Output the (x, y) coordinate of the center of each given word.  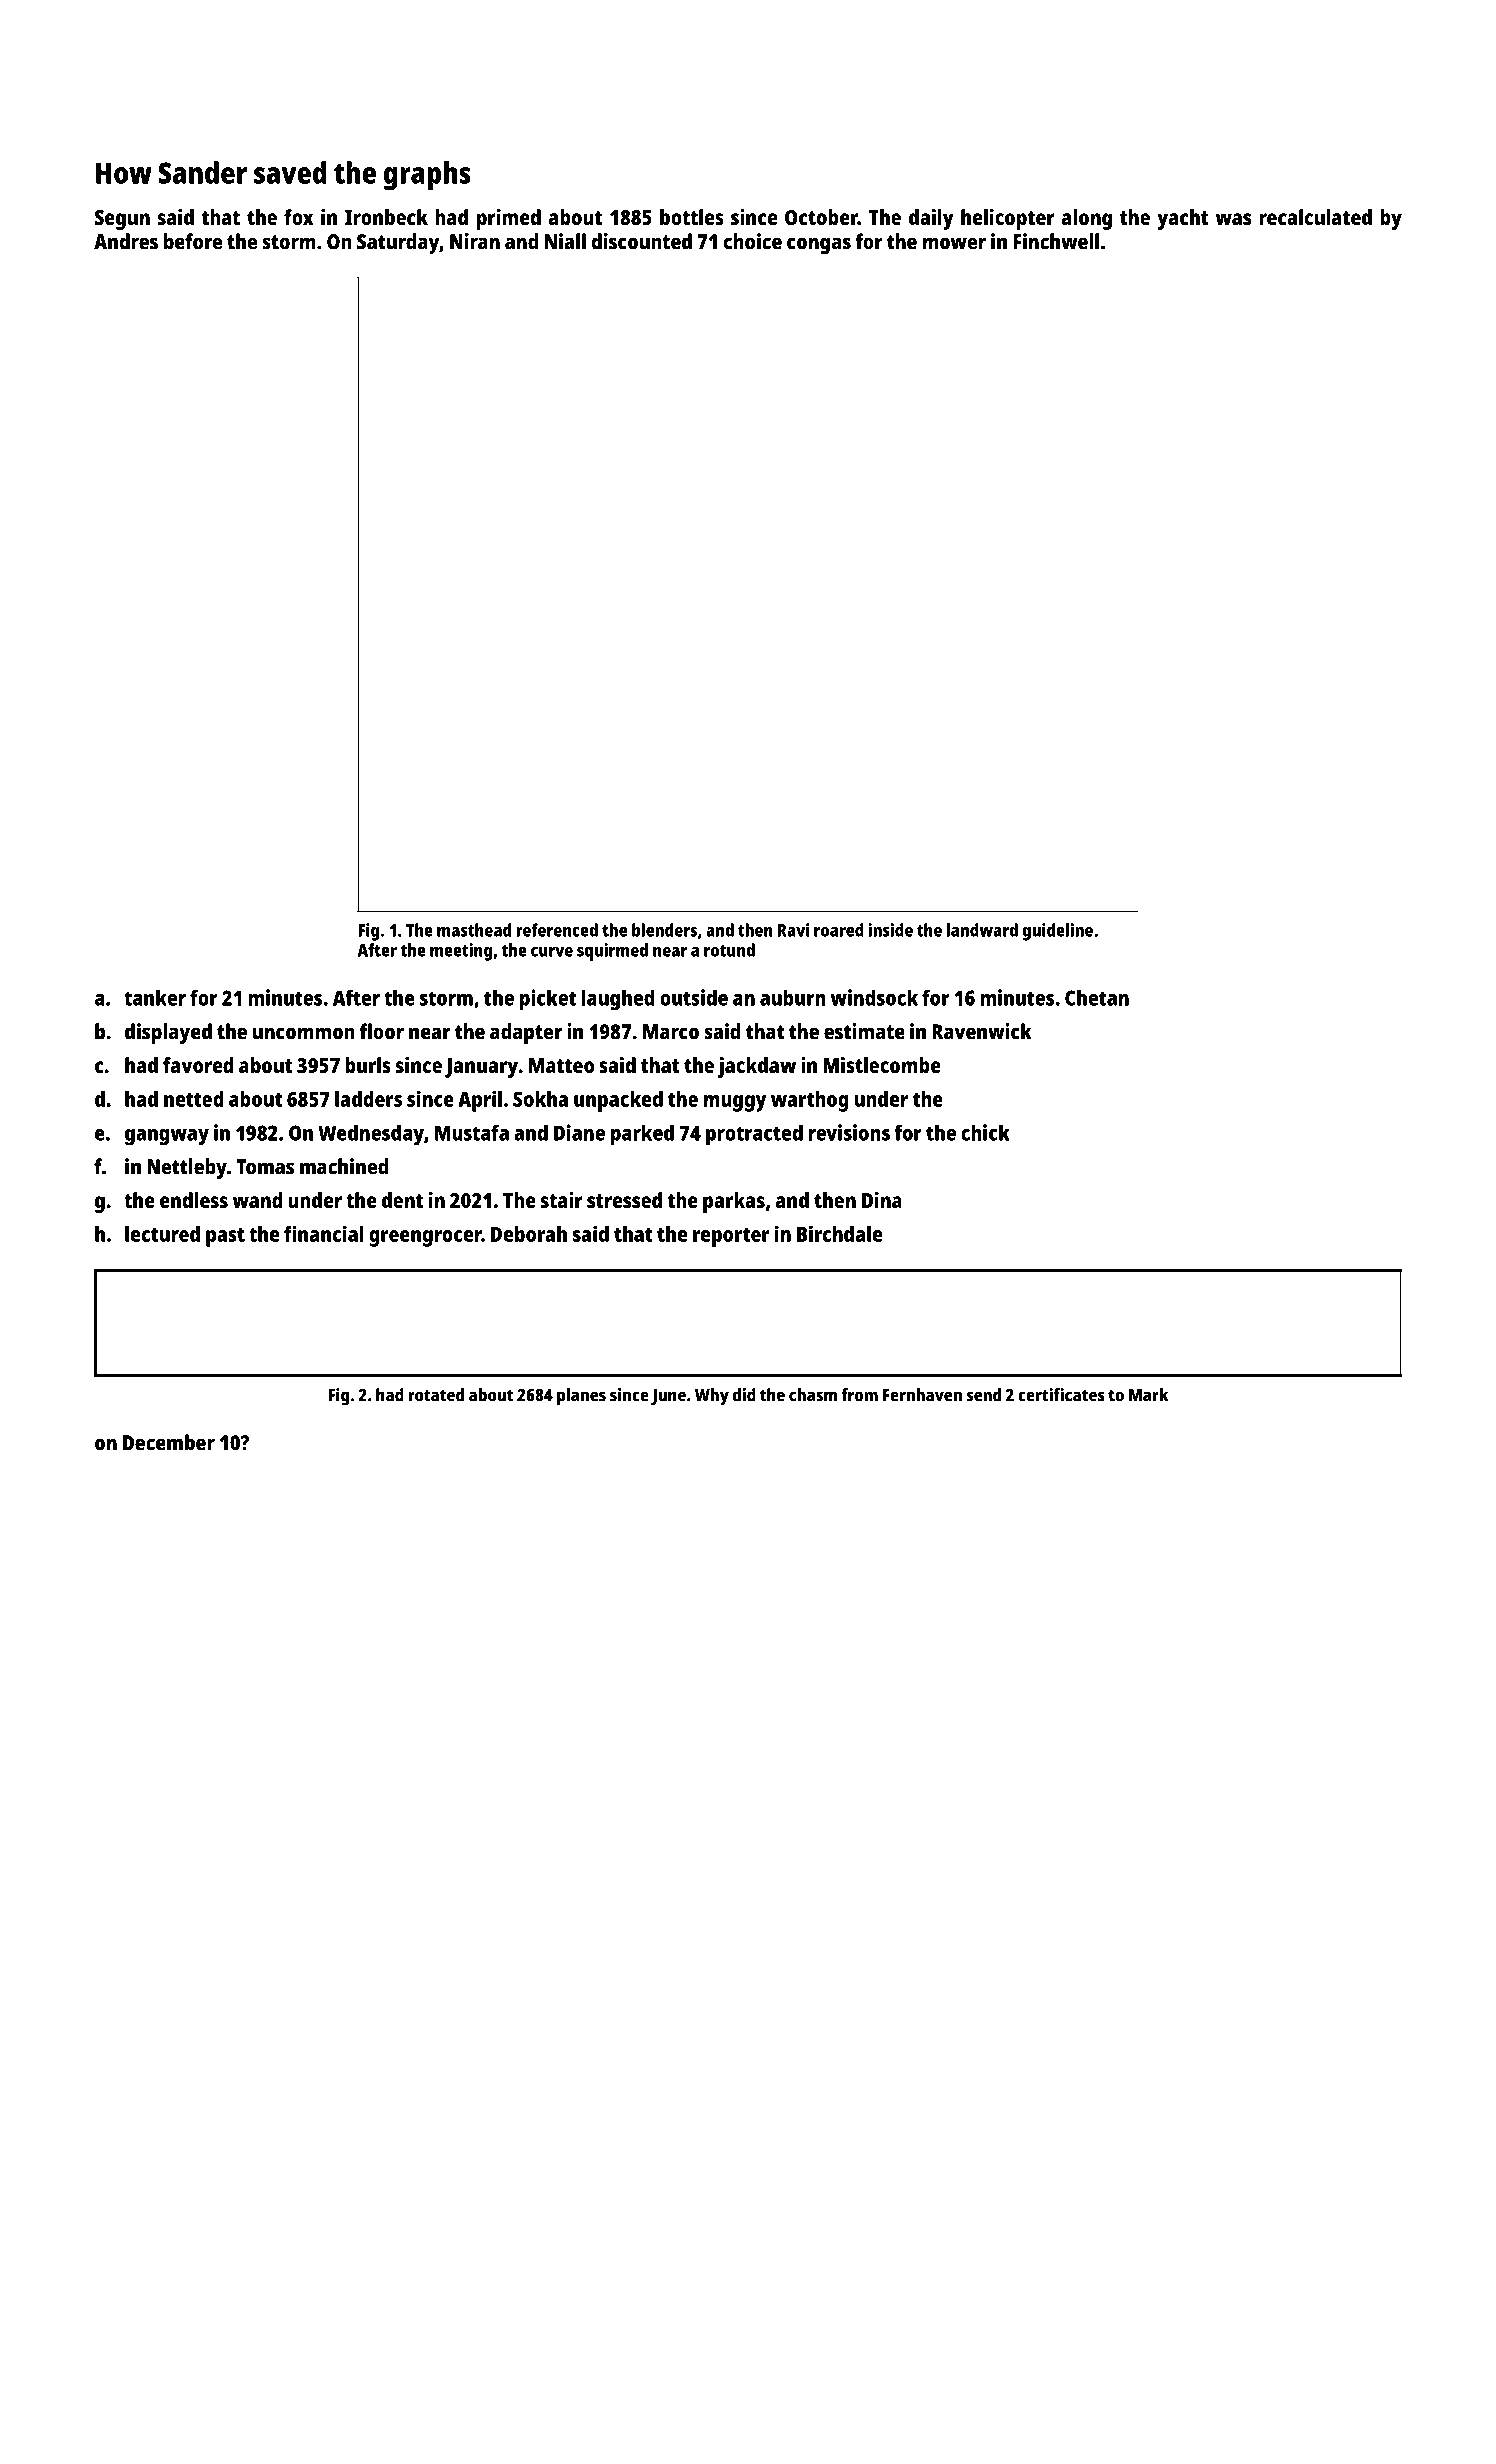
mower (954, 243)
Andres (126, 241)
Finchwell (1056, 241)
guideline (1057, 932)
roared (839, 930)
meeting (461, 952)
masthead (474, 930)
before (193, 241)
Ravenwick (982, 1031)
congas (819, 245)
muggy (735, 1103)
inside (890, 930)
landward (982, 930)
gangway (167, 1137)
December (169, 1442)
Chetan (1097, 997)
